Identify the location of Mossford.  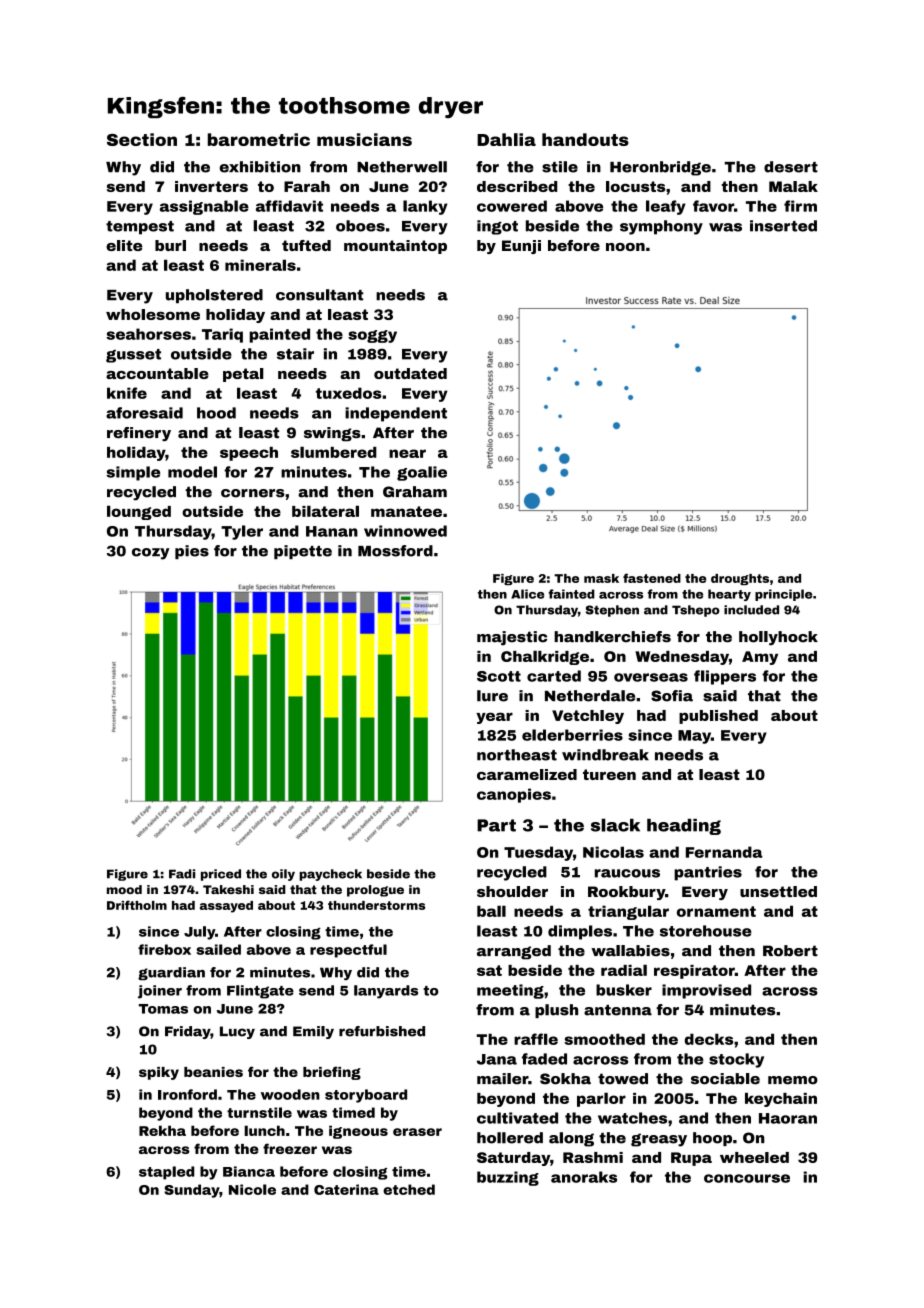
(395, 551).
